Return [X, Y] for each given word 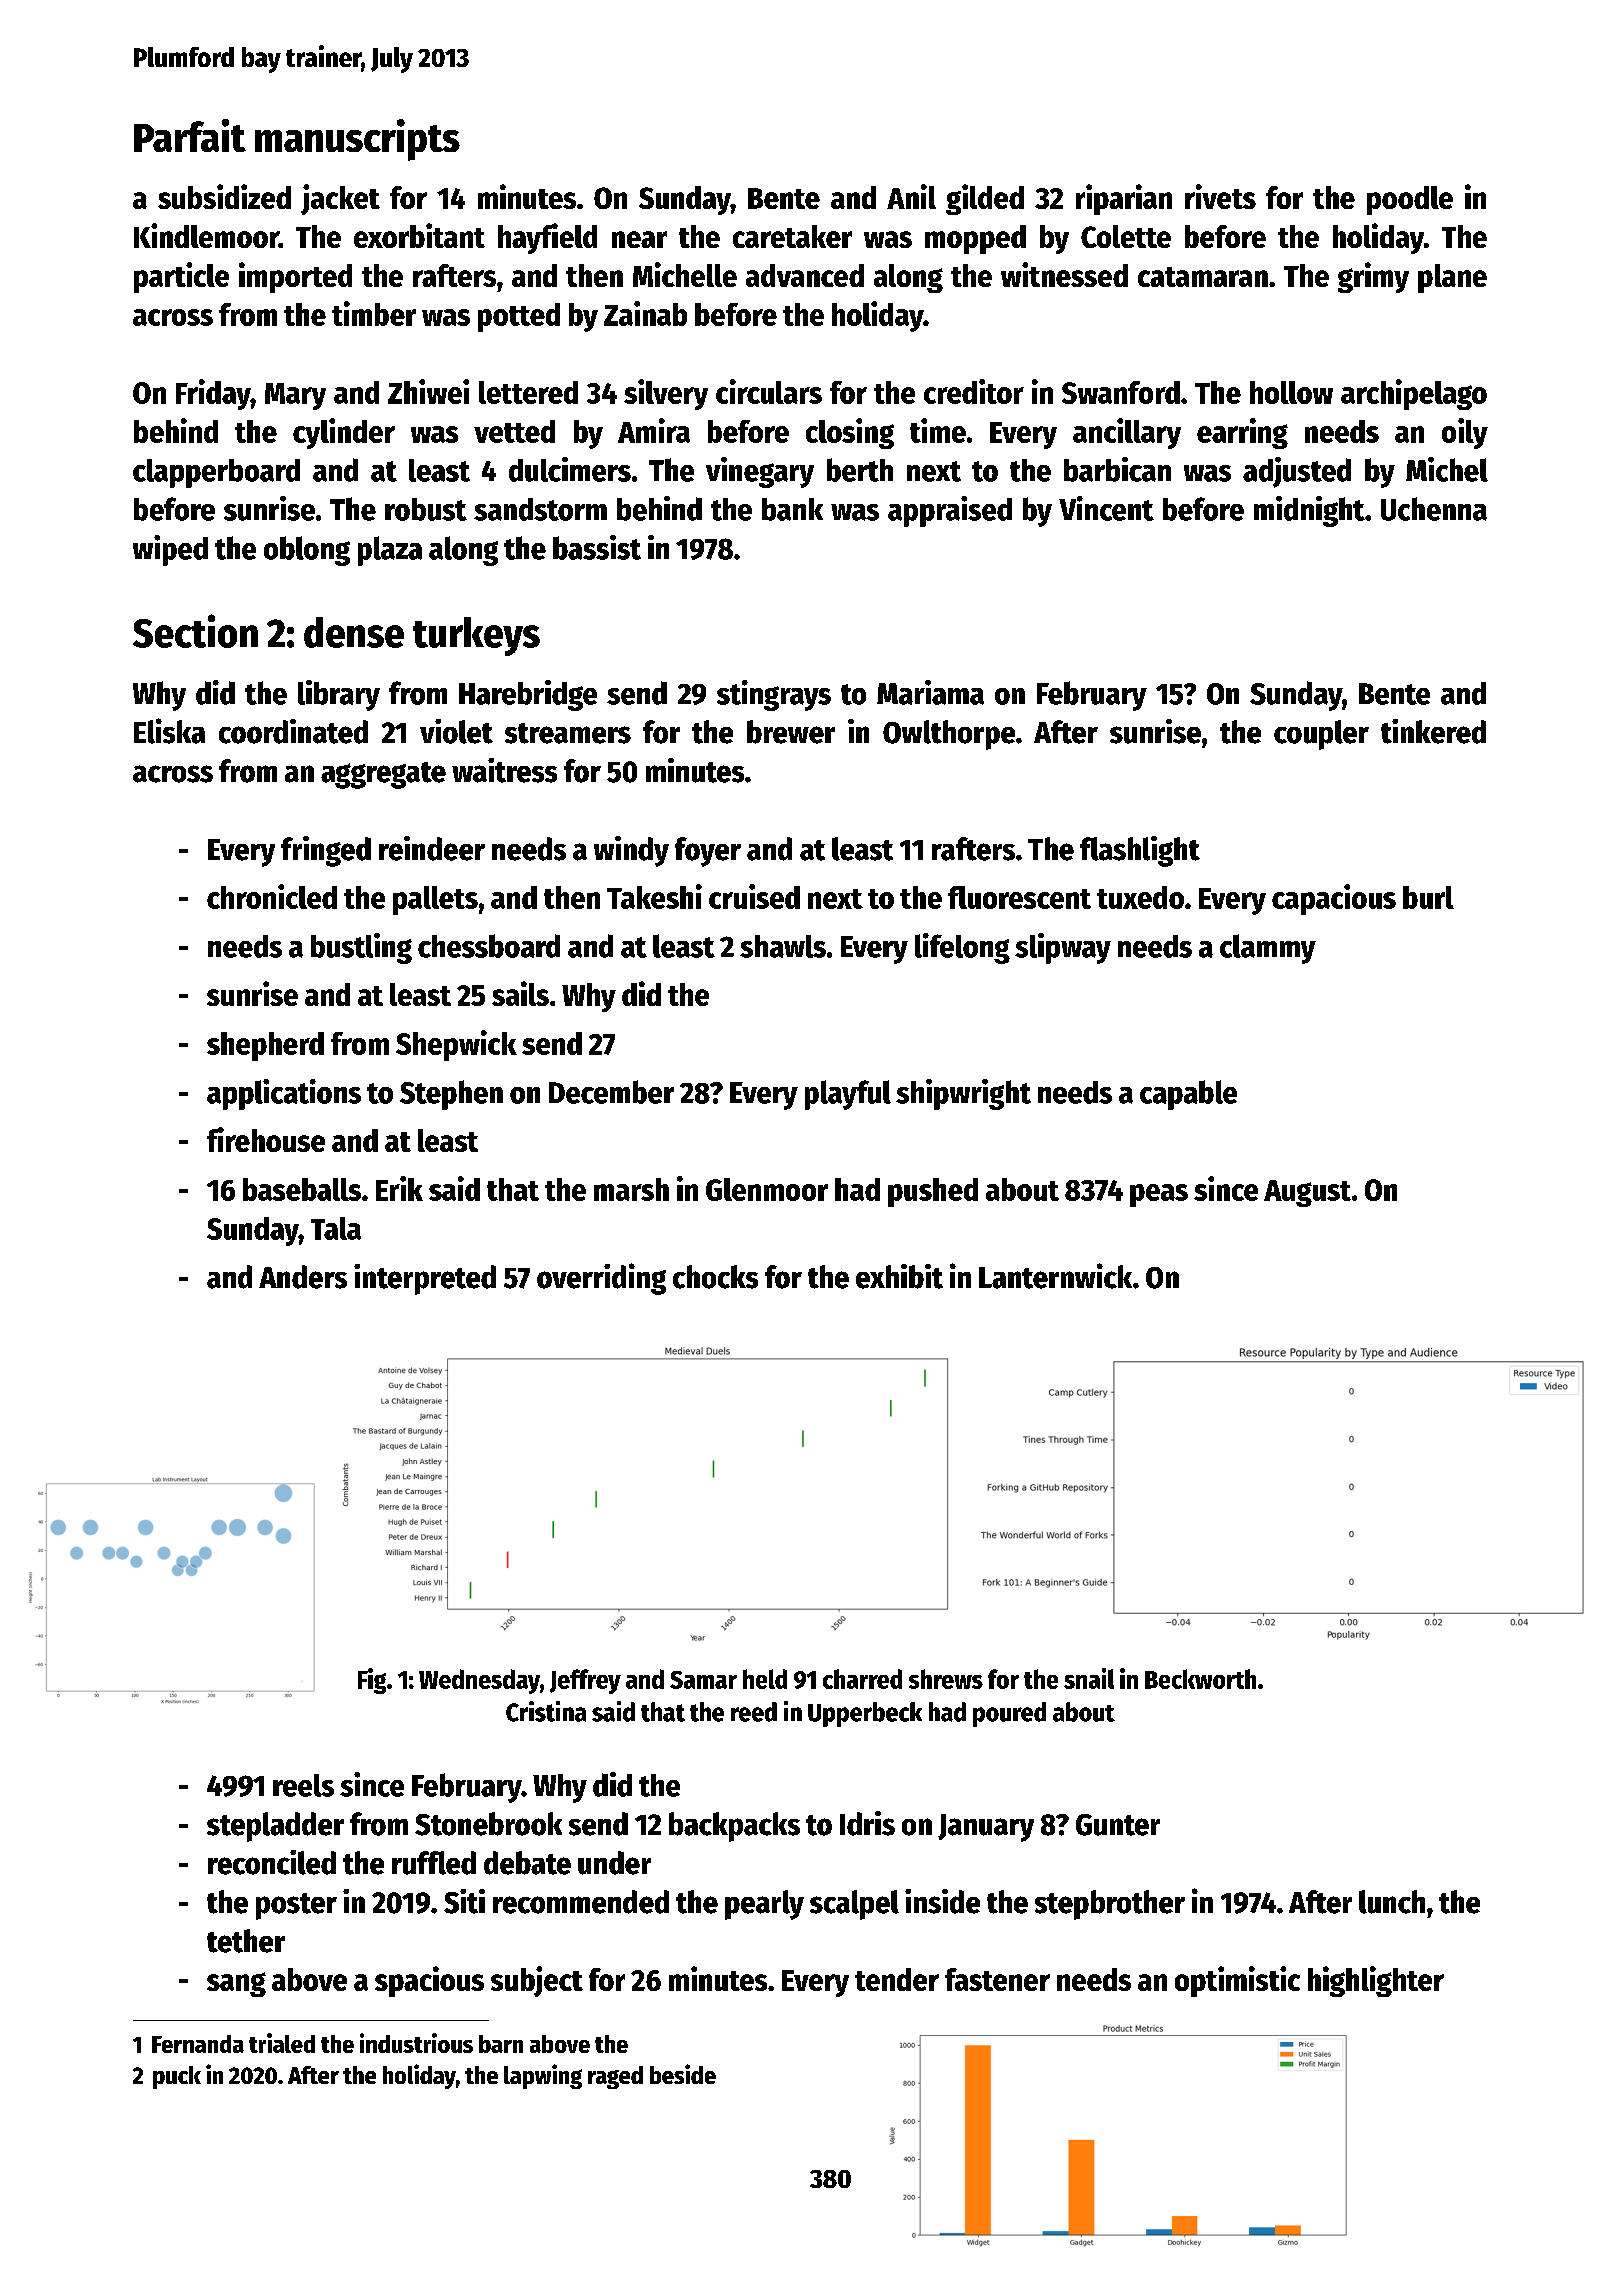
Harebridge [528, 695]
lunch [1392, 1902]
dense [354, 632]
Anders [303, 1277]
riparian [1124, 199]
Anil [911, 196]
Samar [703, 1680]
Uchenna [1434, 509]
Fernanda [198, 2044]
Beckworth [1200, 1679]
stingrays [774, 695]
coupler [1321, 735]
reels [303, 1785]
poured [1009, 1714]
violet [456, 731]
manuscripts [357, 140]
